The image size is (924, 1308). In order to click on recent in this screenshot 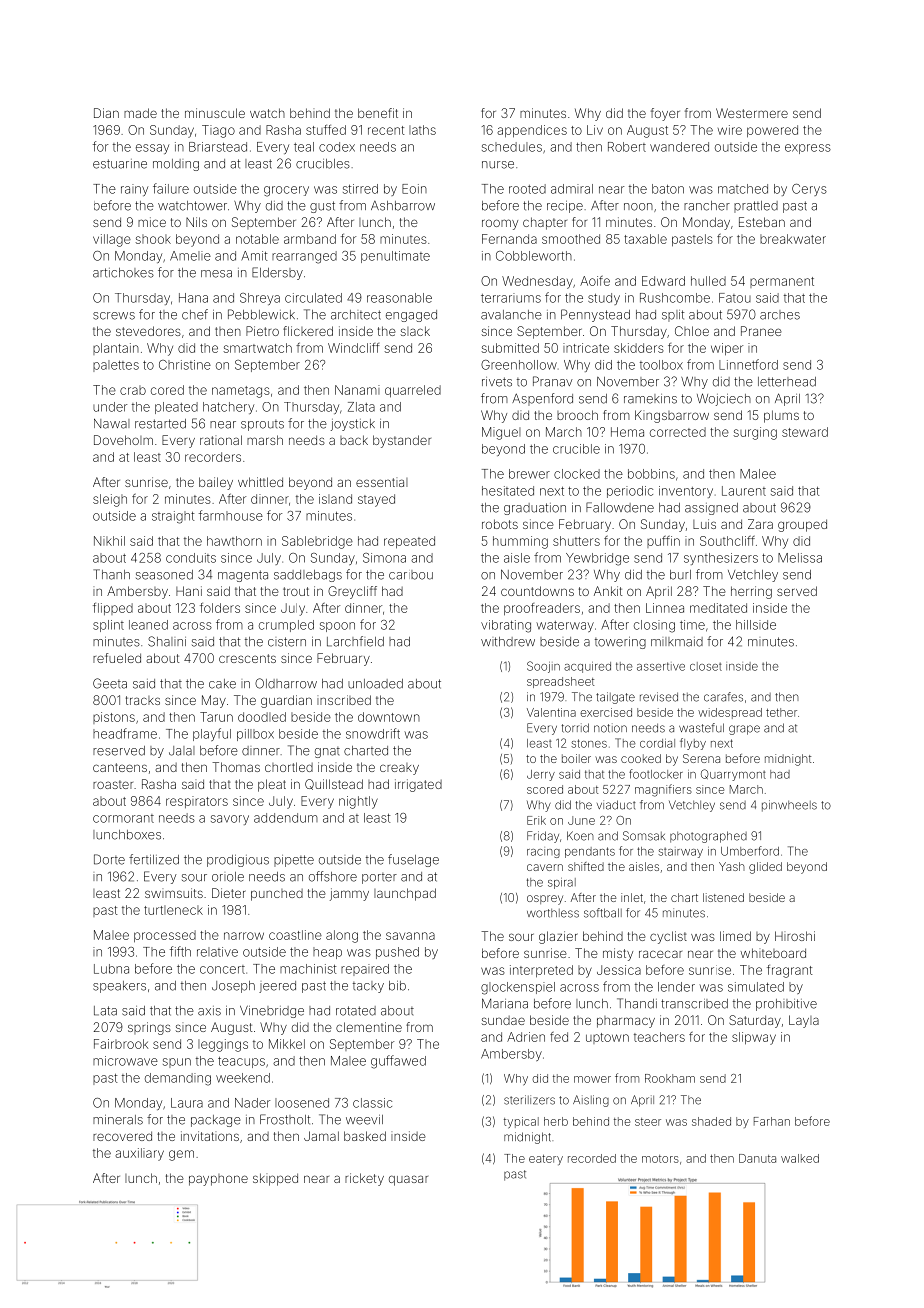, I will do `click(386, 130)`.
